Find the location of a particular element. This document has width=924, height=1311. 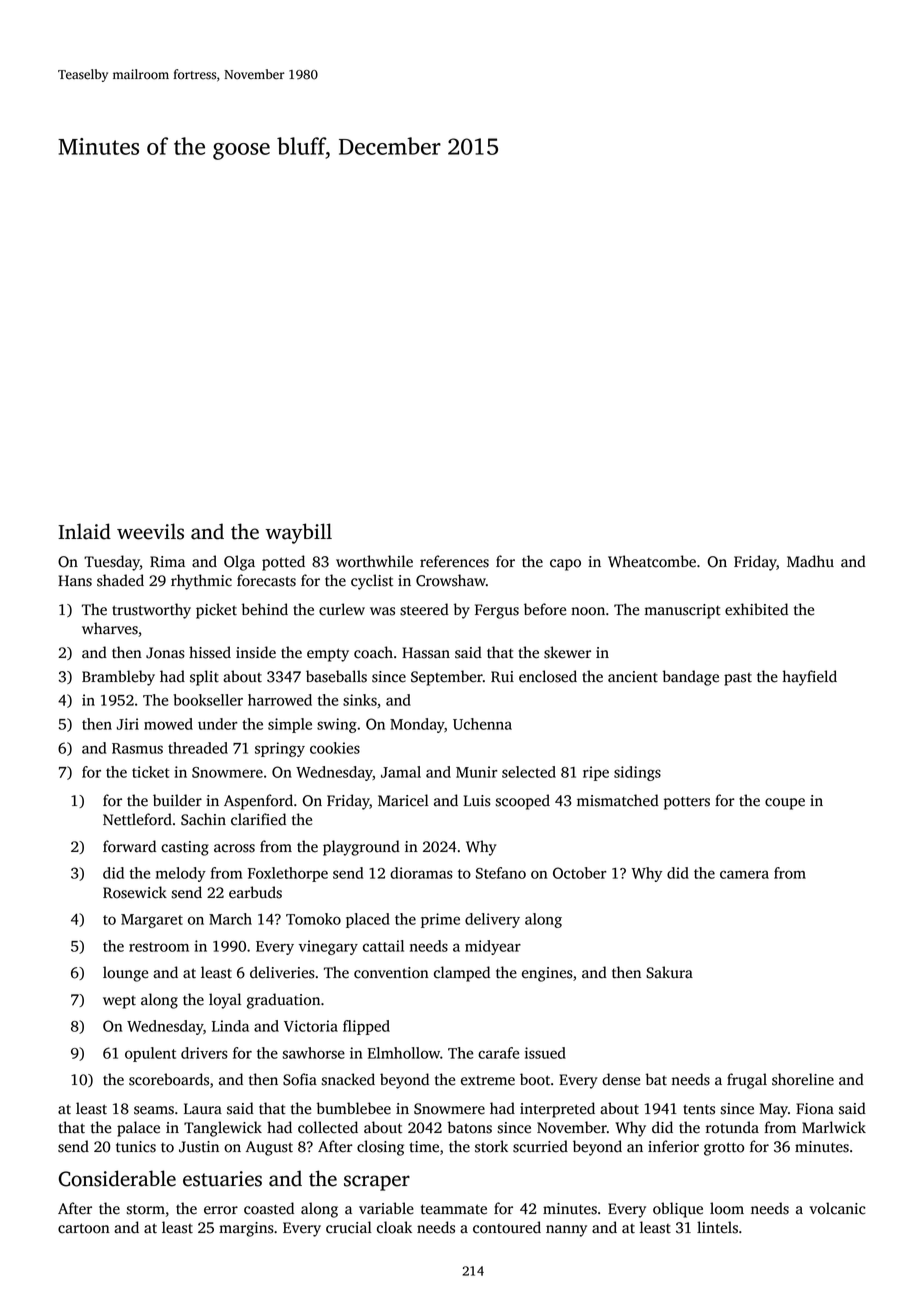

coupe is located at coordinates (785, 804).
